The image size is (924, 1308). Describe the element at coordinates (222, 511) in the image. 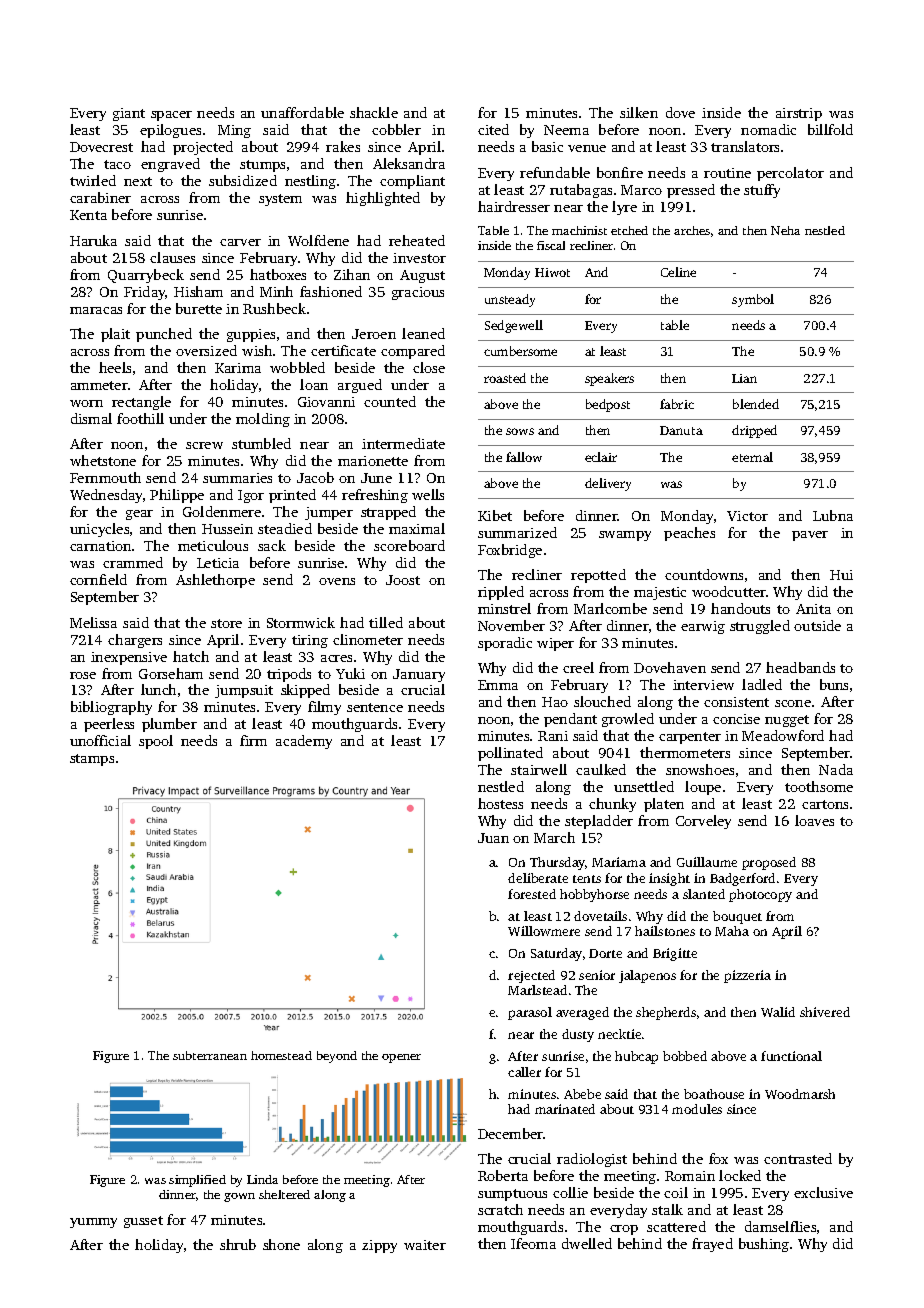

I see `Goldenmere` at that location.
